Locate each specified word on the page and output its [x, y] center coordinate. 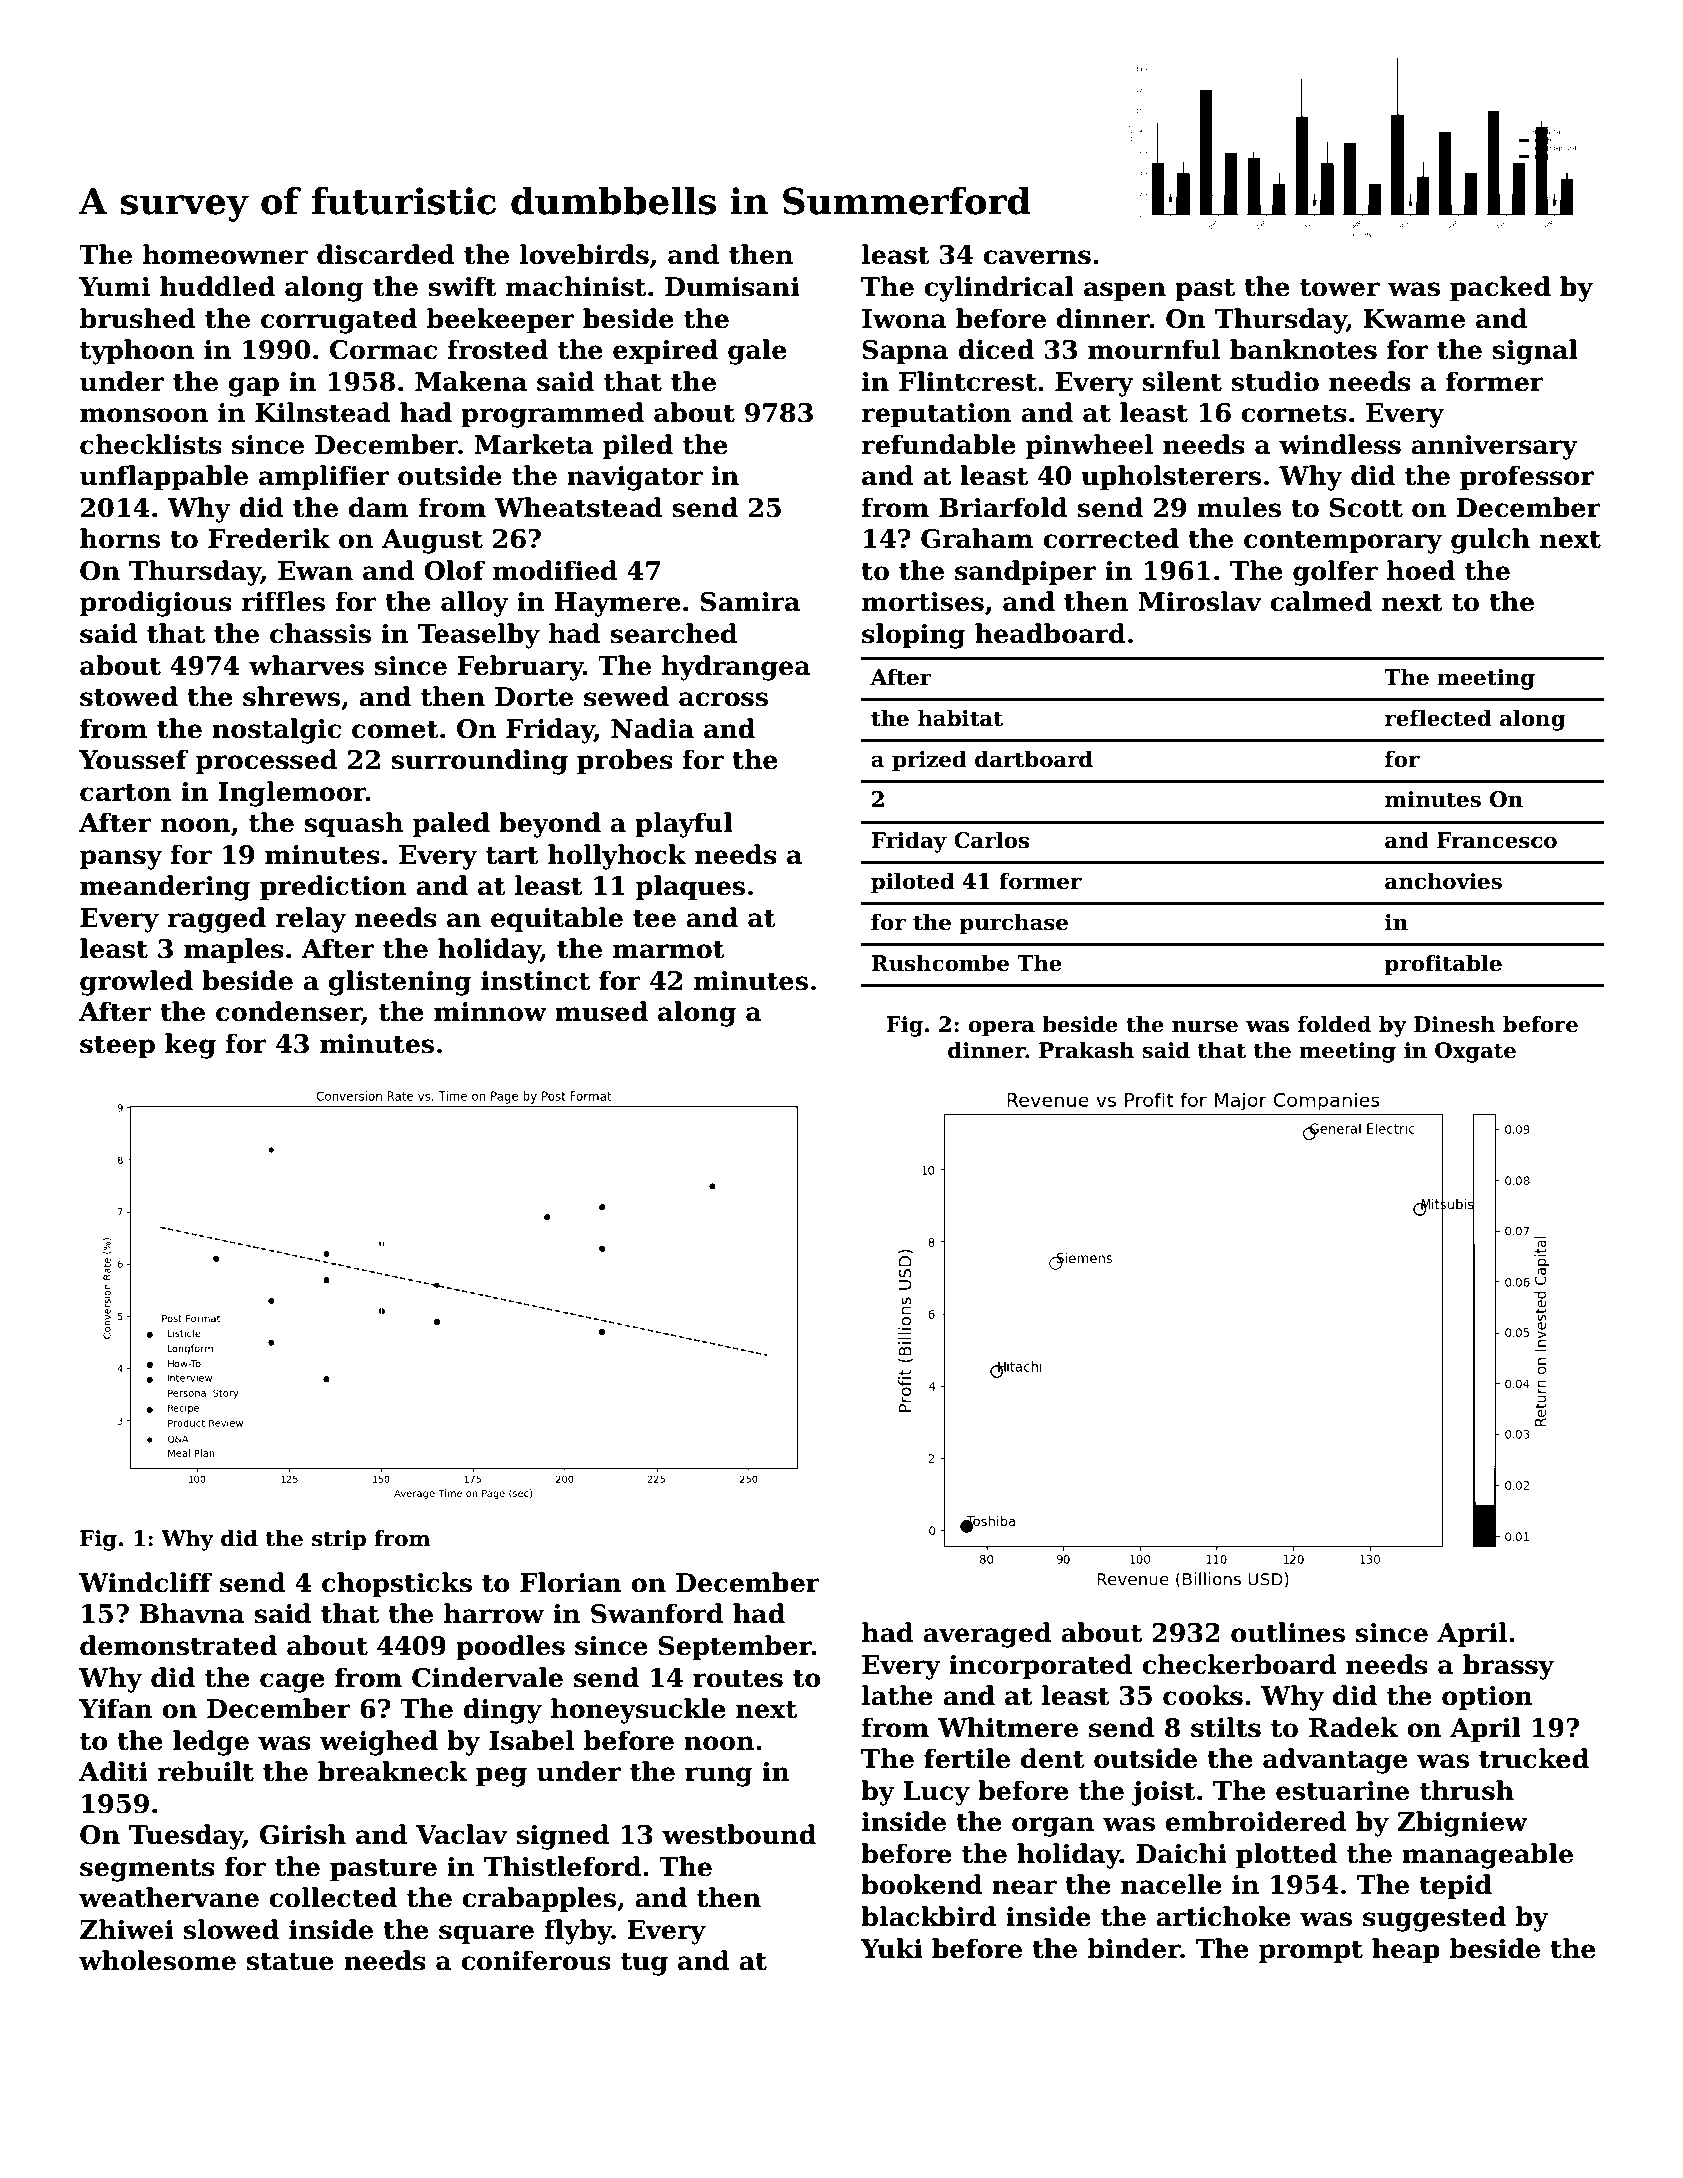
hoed [1420, 570]
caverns [1037, 257]
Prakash [1086, 1050]
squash [353, 824]
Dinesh [1454, 1024]
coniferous [536, 1960]
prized [929, 761]
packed [1500, 288]
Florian [571, 1582]
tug [644, 1964]
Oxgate [1475, 1052]
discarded [386, 254]
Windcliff [145, 1582]
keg [190, 1046]
